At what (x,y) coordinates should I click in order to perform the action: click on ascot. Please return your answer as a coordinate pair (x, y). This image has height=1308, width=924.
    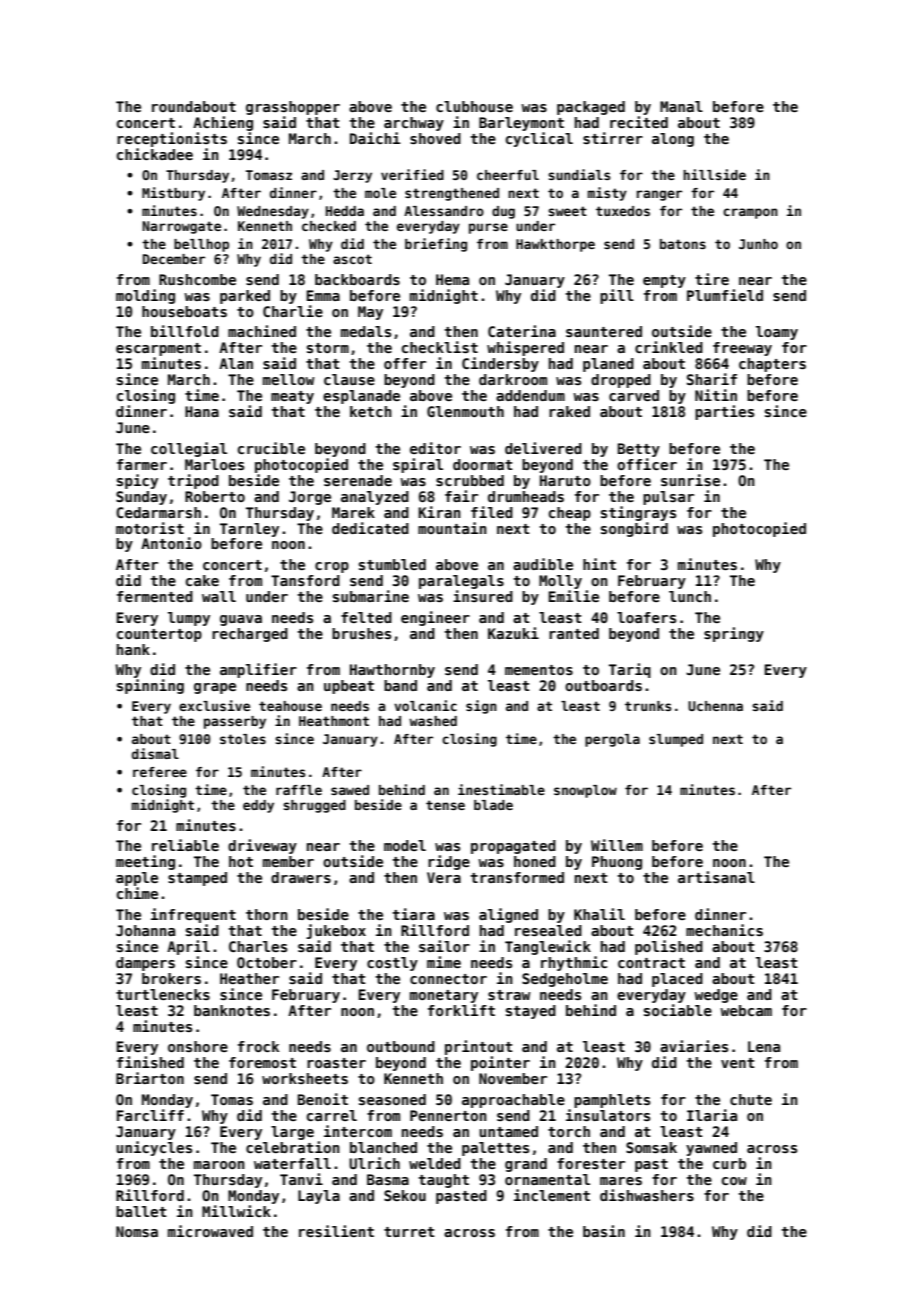
    Looking at the image, I should click on (352, 259).
